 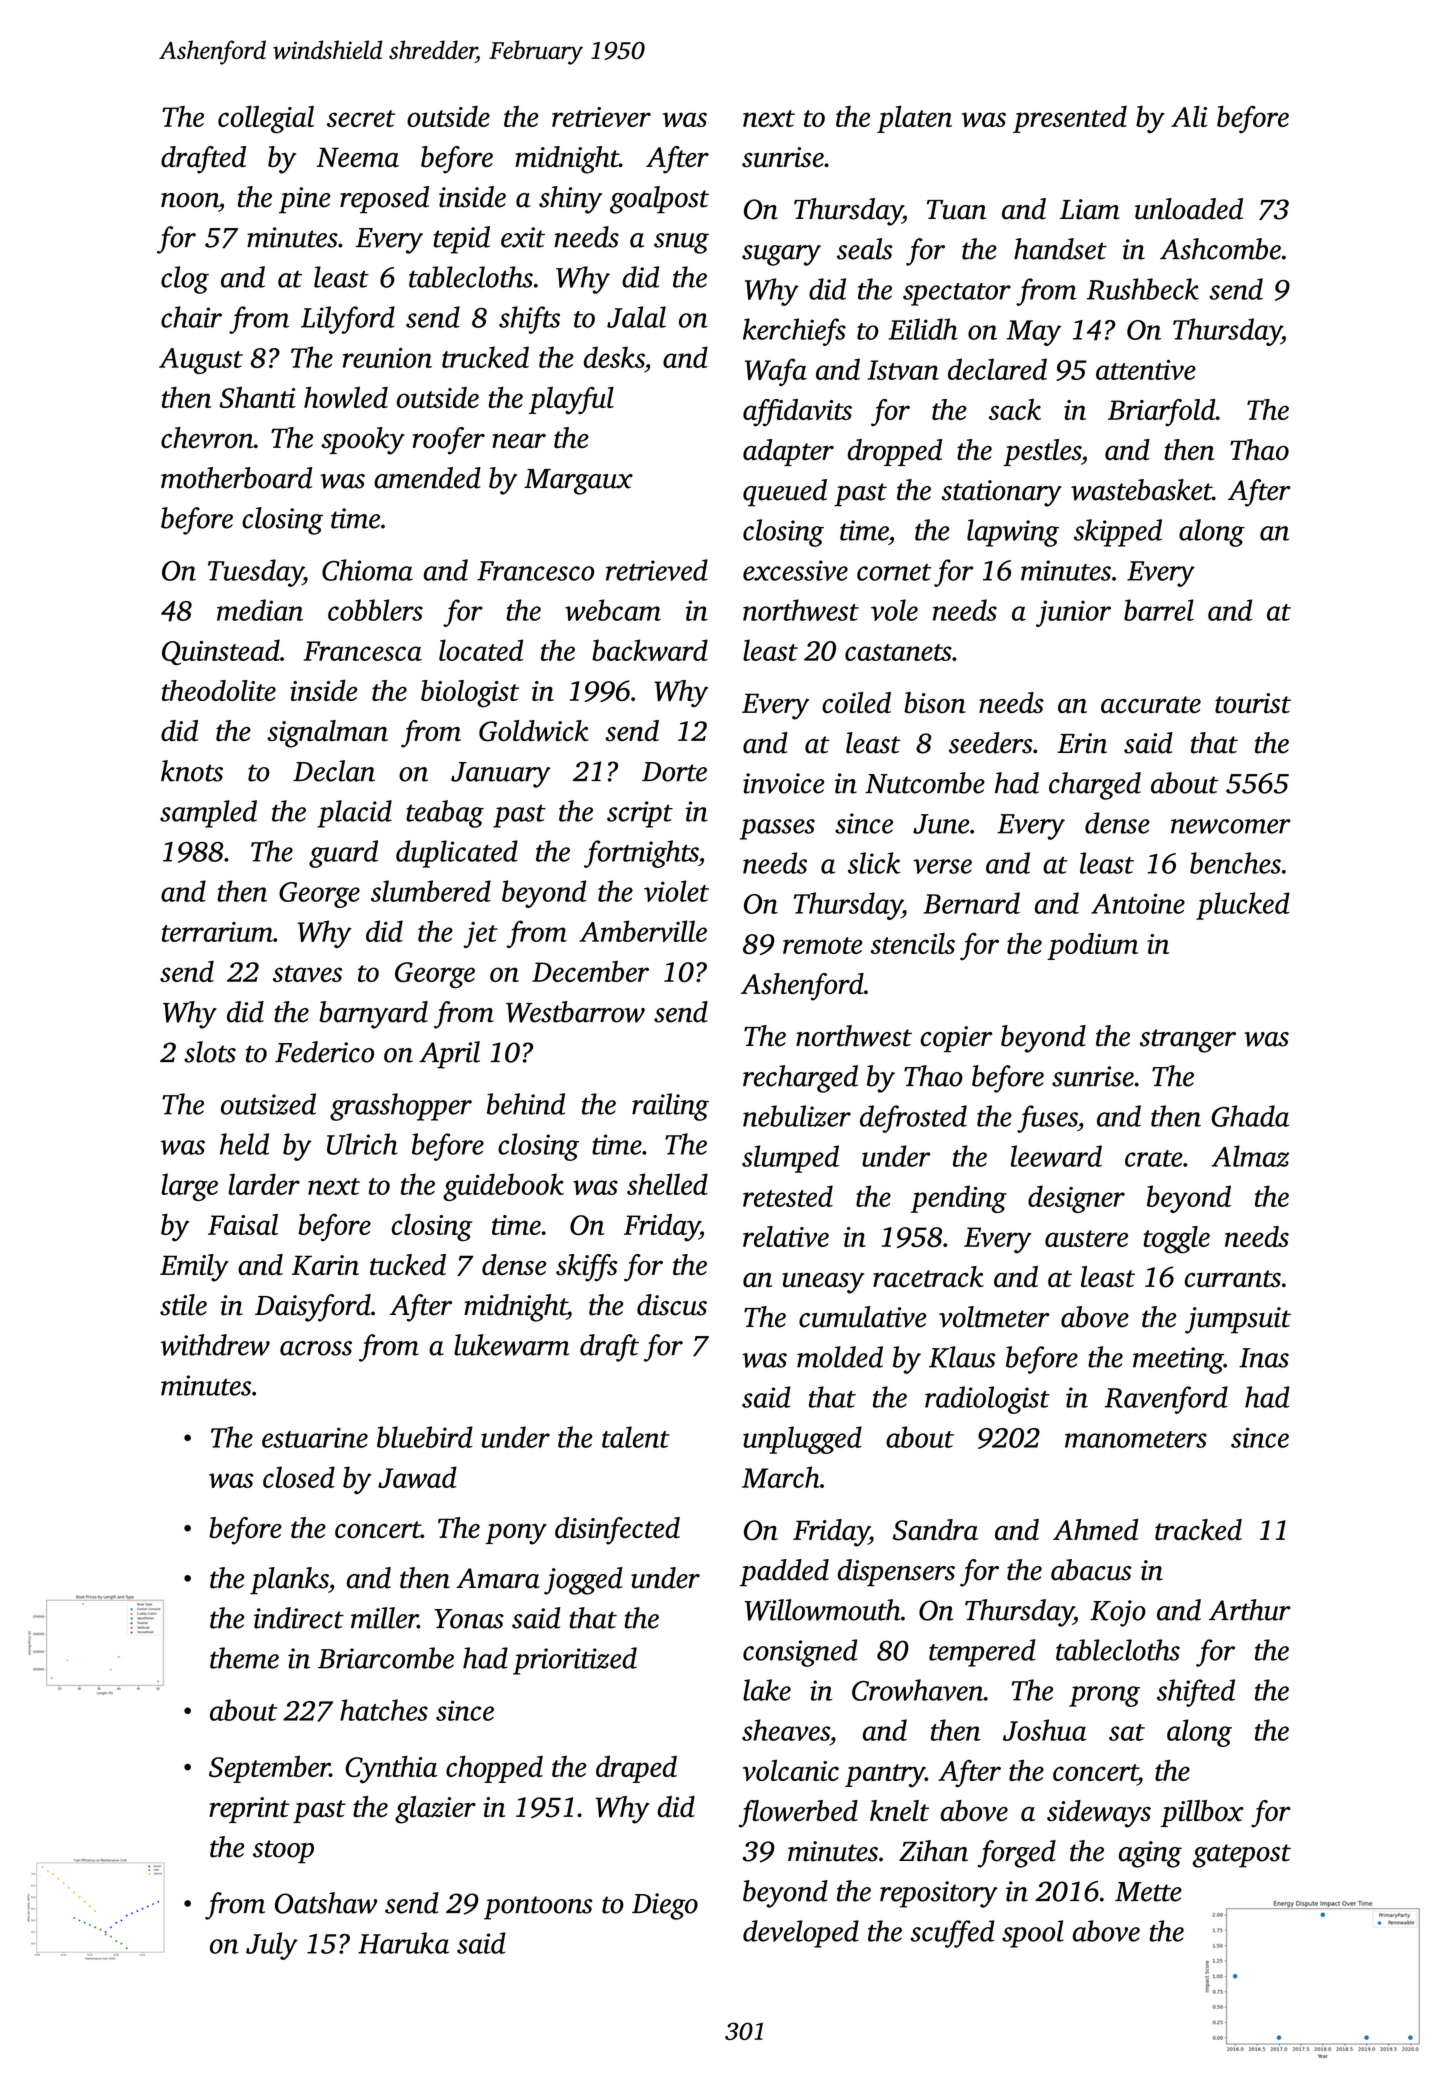 What do you see at coordinates (217, 932) in the page?
I see `terrarium` at bounding box center [217, 932].
